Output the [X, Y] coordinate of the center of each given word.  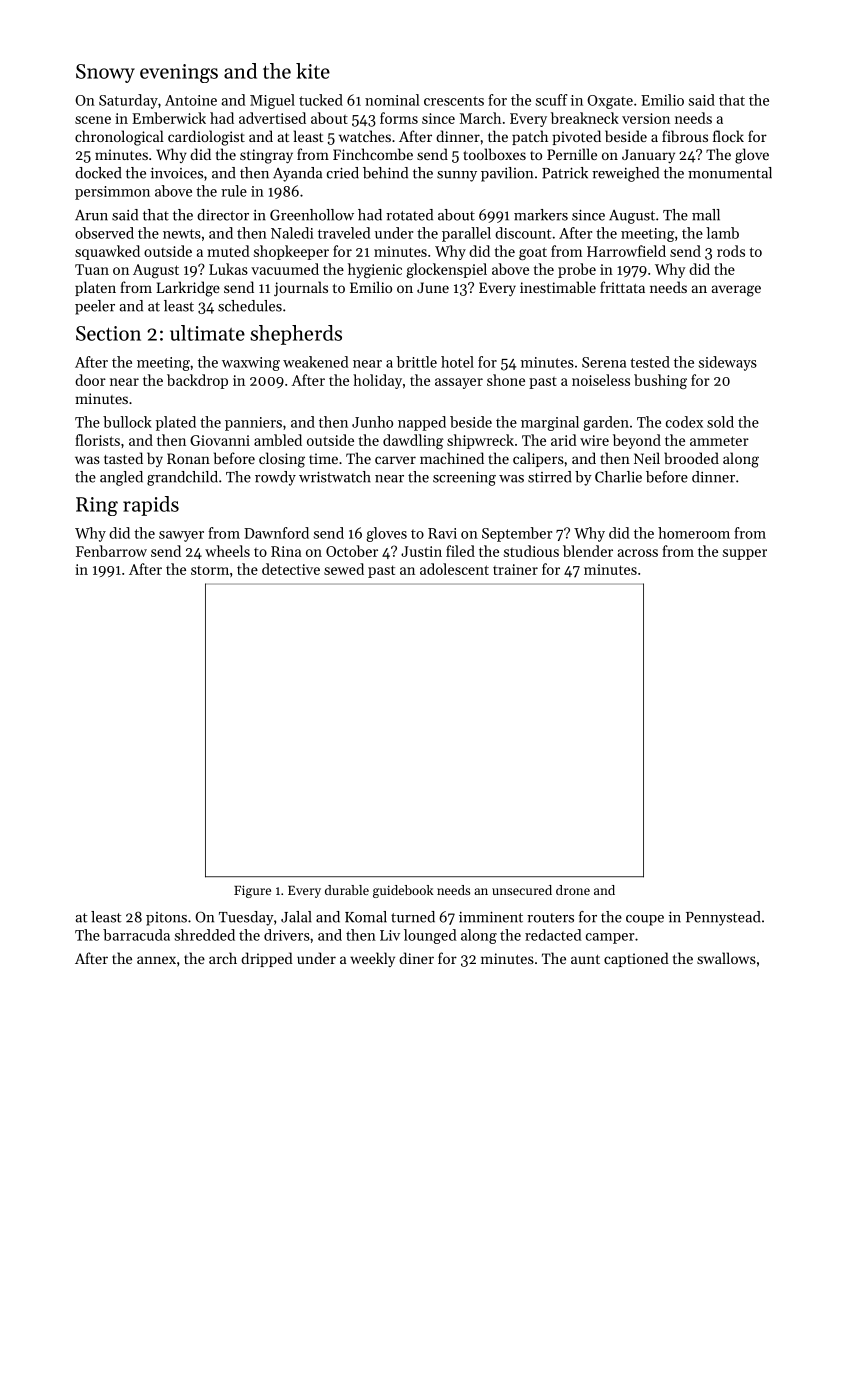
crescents [454, 101]
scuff [551, 100]
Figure [252, 891]
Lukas [228, 269]
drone [573, 890]
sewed [344, 569]
